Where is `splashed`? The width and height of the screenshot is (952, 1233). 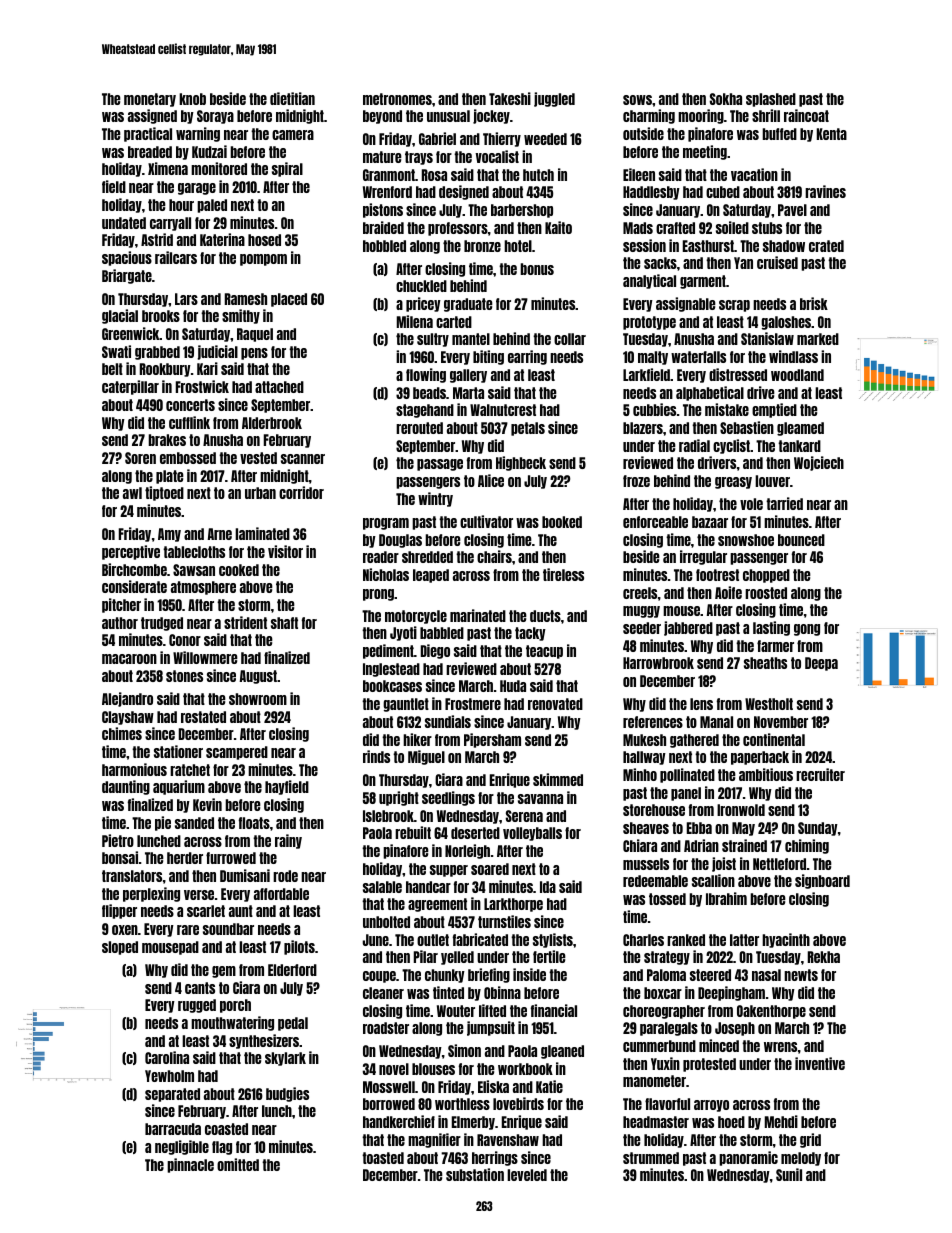 splashed is located at coordinates (771, 100).
